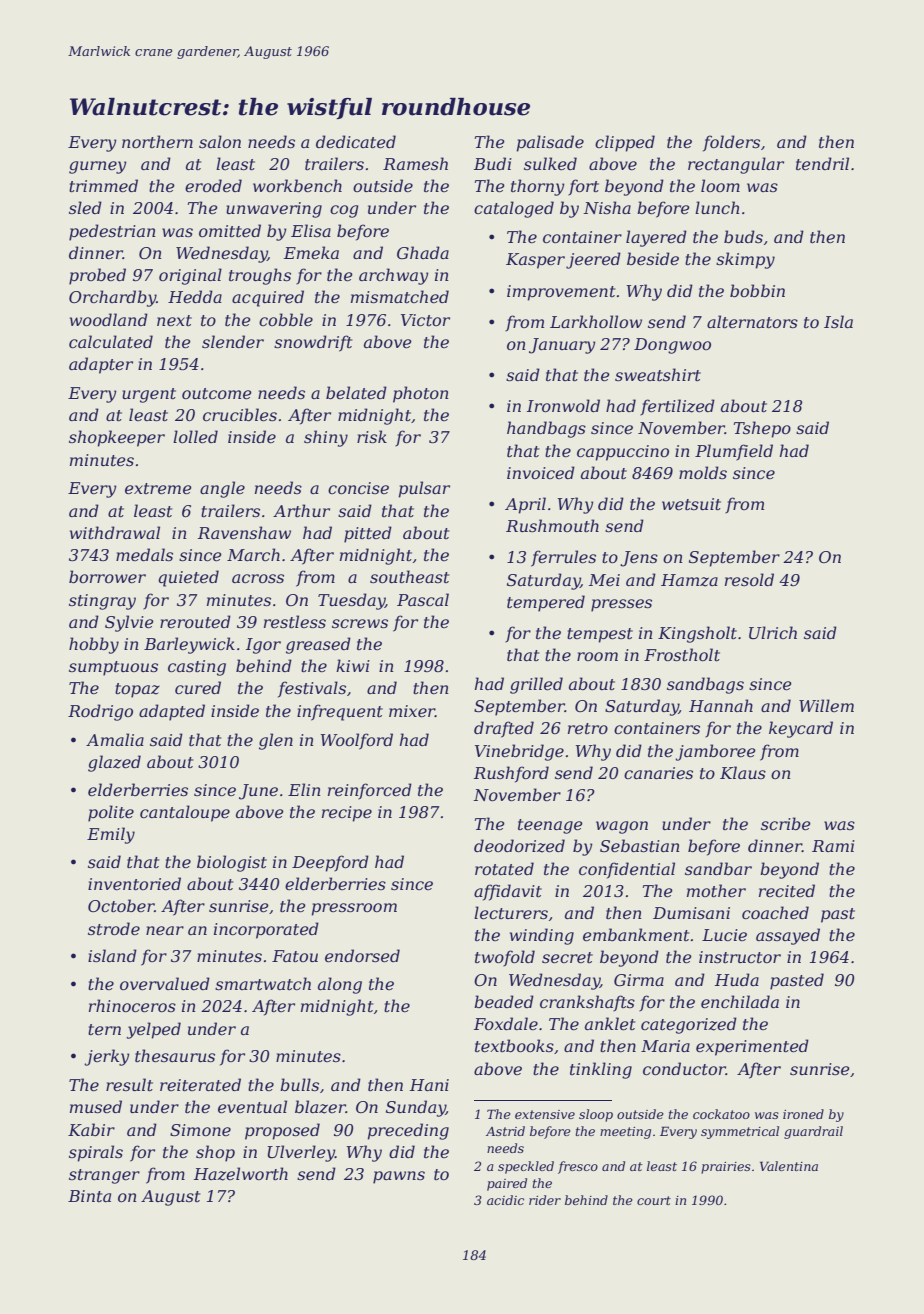 The width and height of the screenshot is (924, 1314). I want to click on along, so click(340, 985).
